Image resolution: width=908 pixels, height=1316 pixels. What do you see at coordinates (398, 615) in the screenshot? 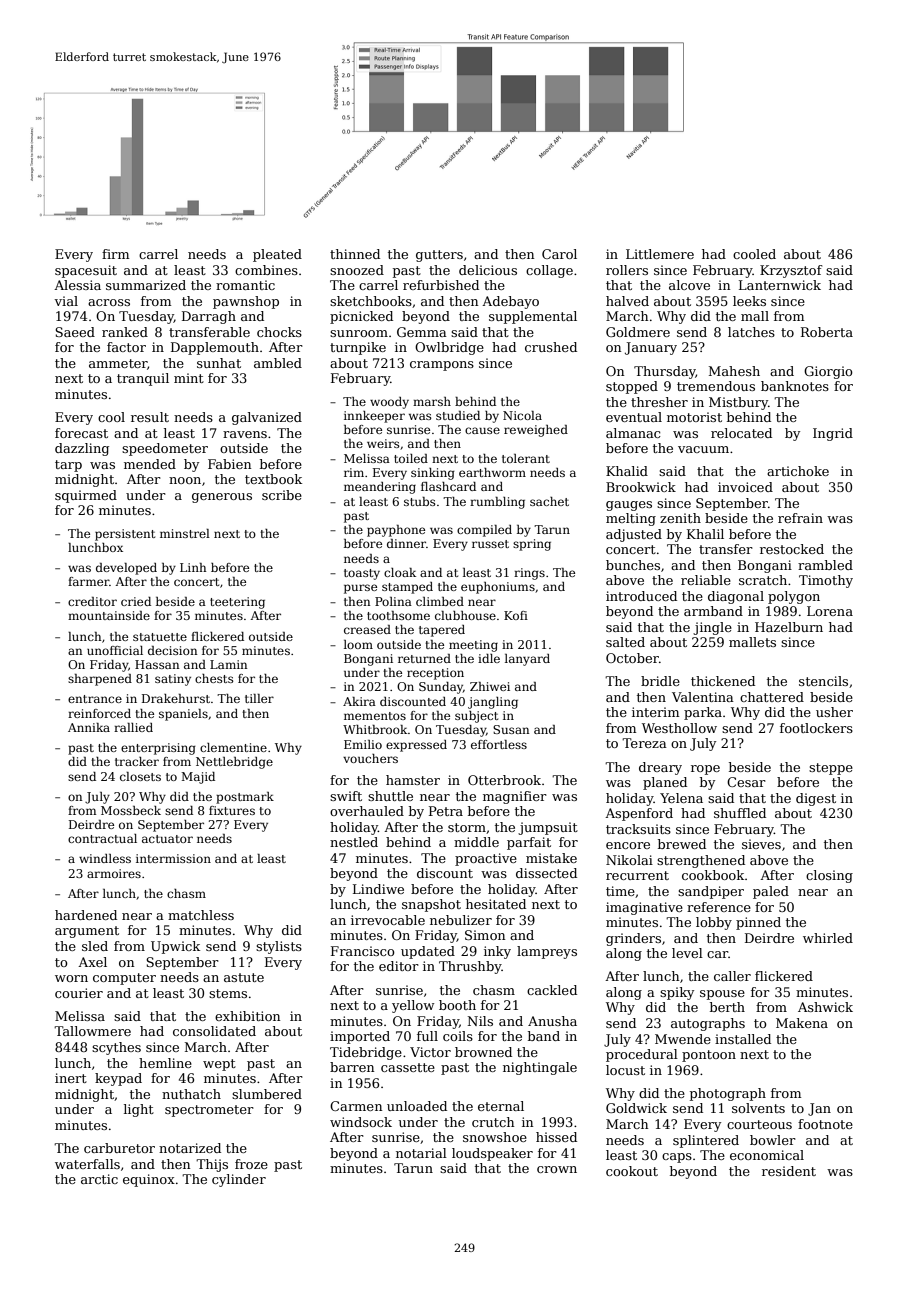
I see `toothsome` at bounding box center [398, 615].
